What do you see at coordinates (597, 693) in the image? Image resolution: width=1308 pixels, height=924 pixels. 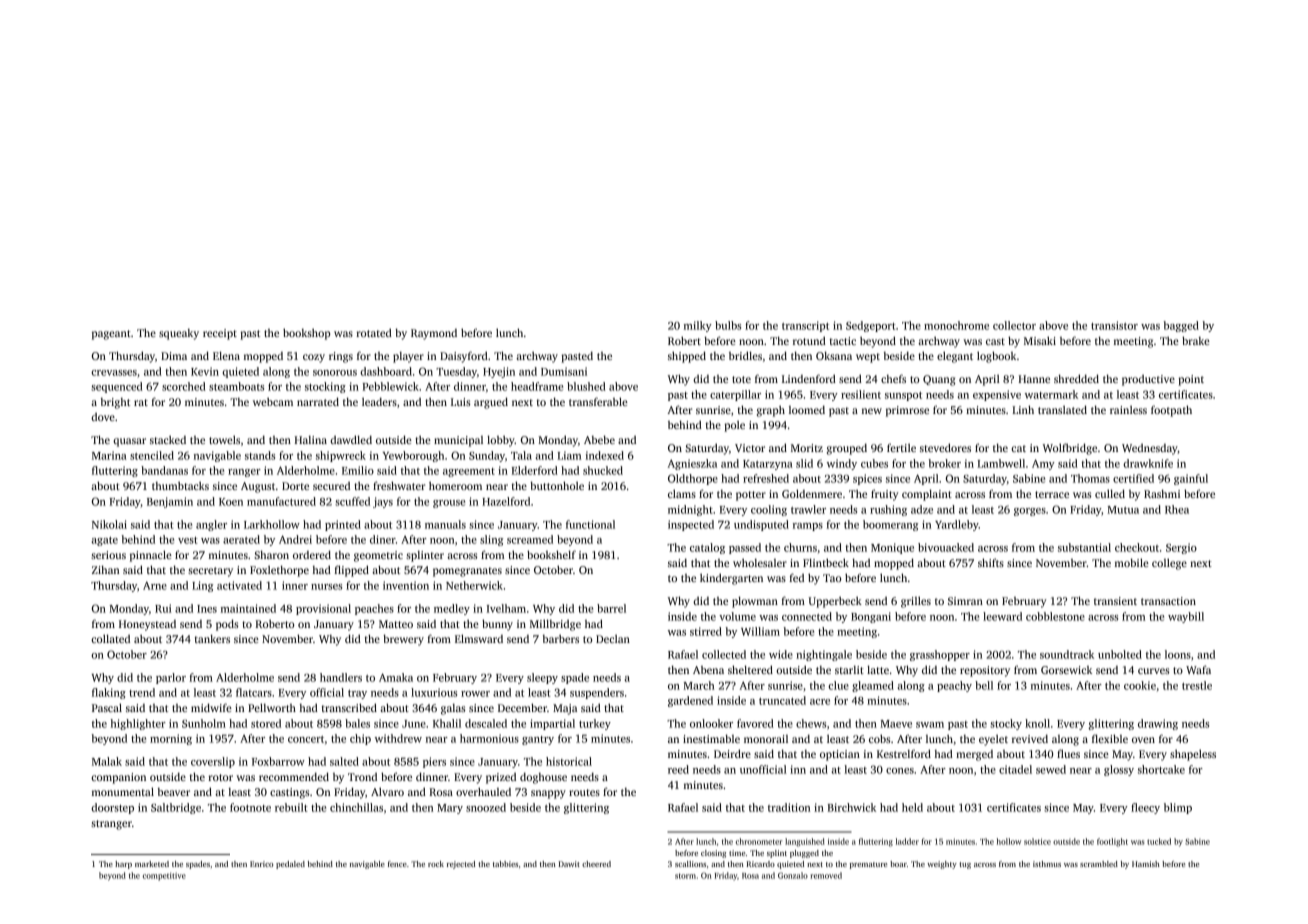 I see `suspenders` at bounding box center [597, 693].
